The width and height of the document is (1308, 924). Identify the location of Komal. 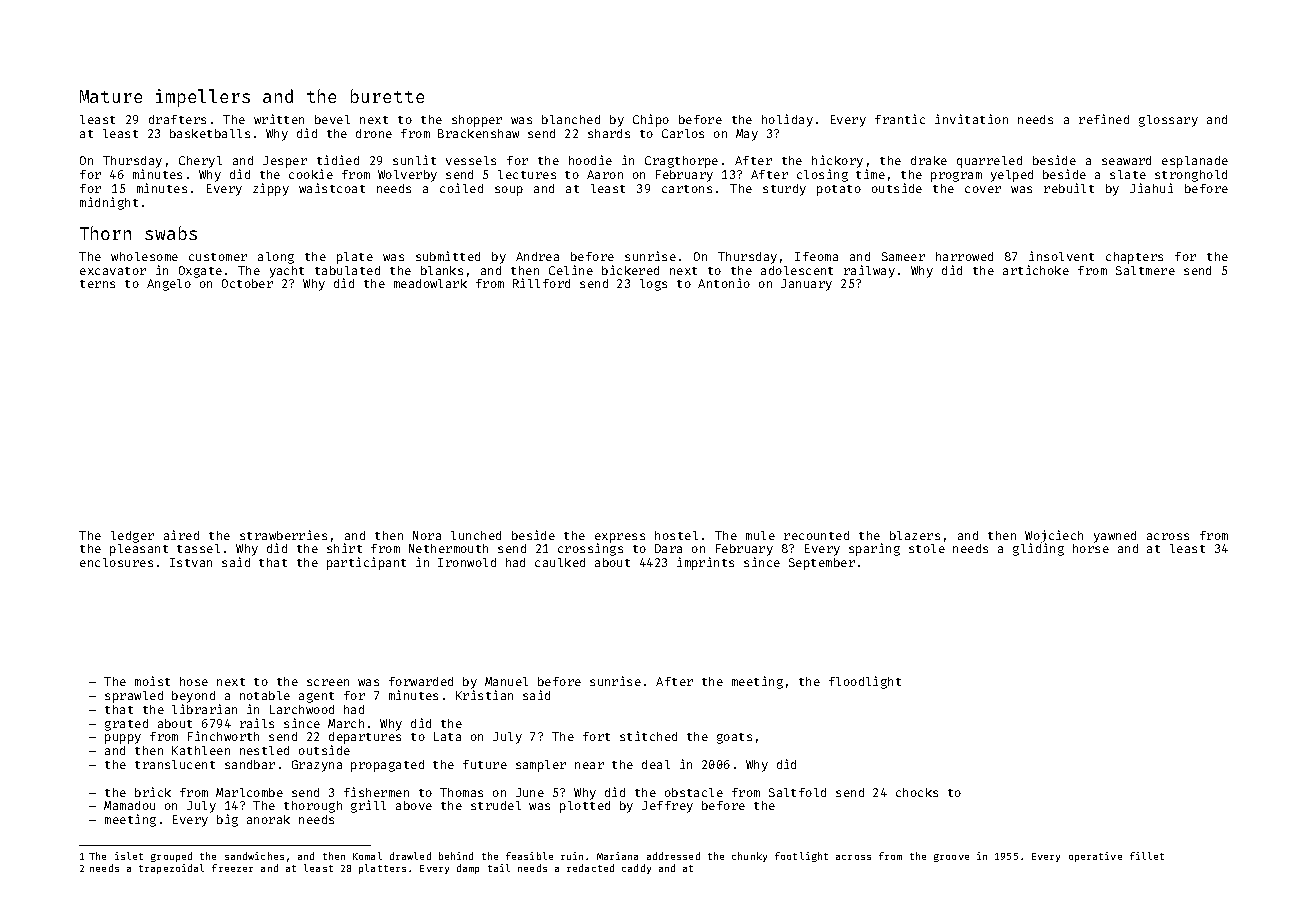
(367, 856).
